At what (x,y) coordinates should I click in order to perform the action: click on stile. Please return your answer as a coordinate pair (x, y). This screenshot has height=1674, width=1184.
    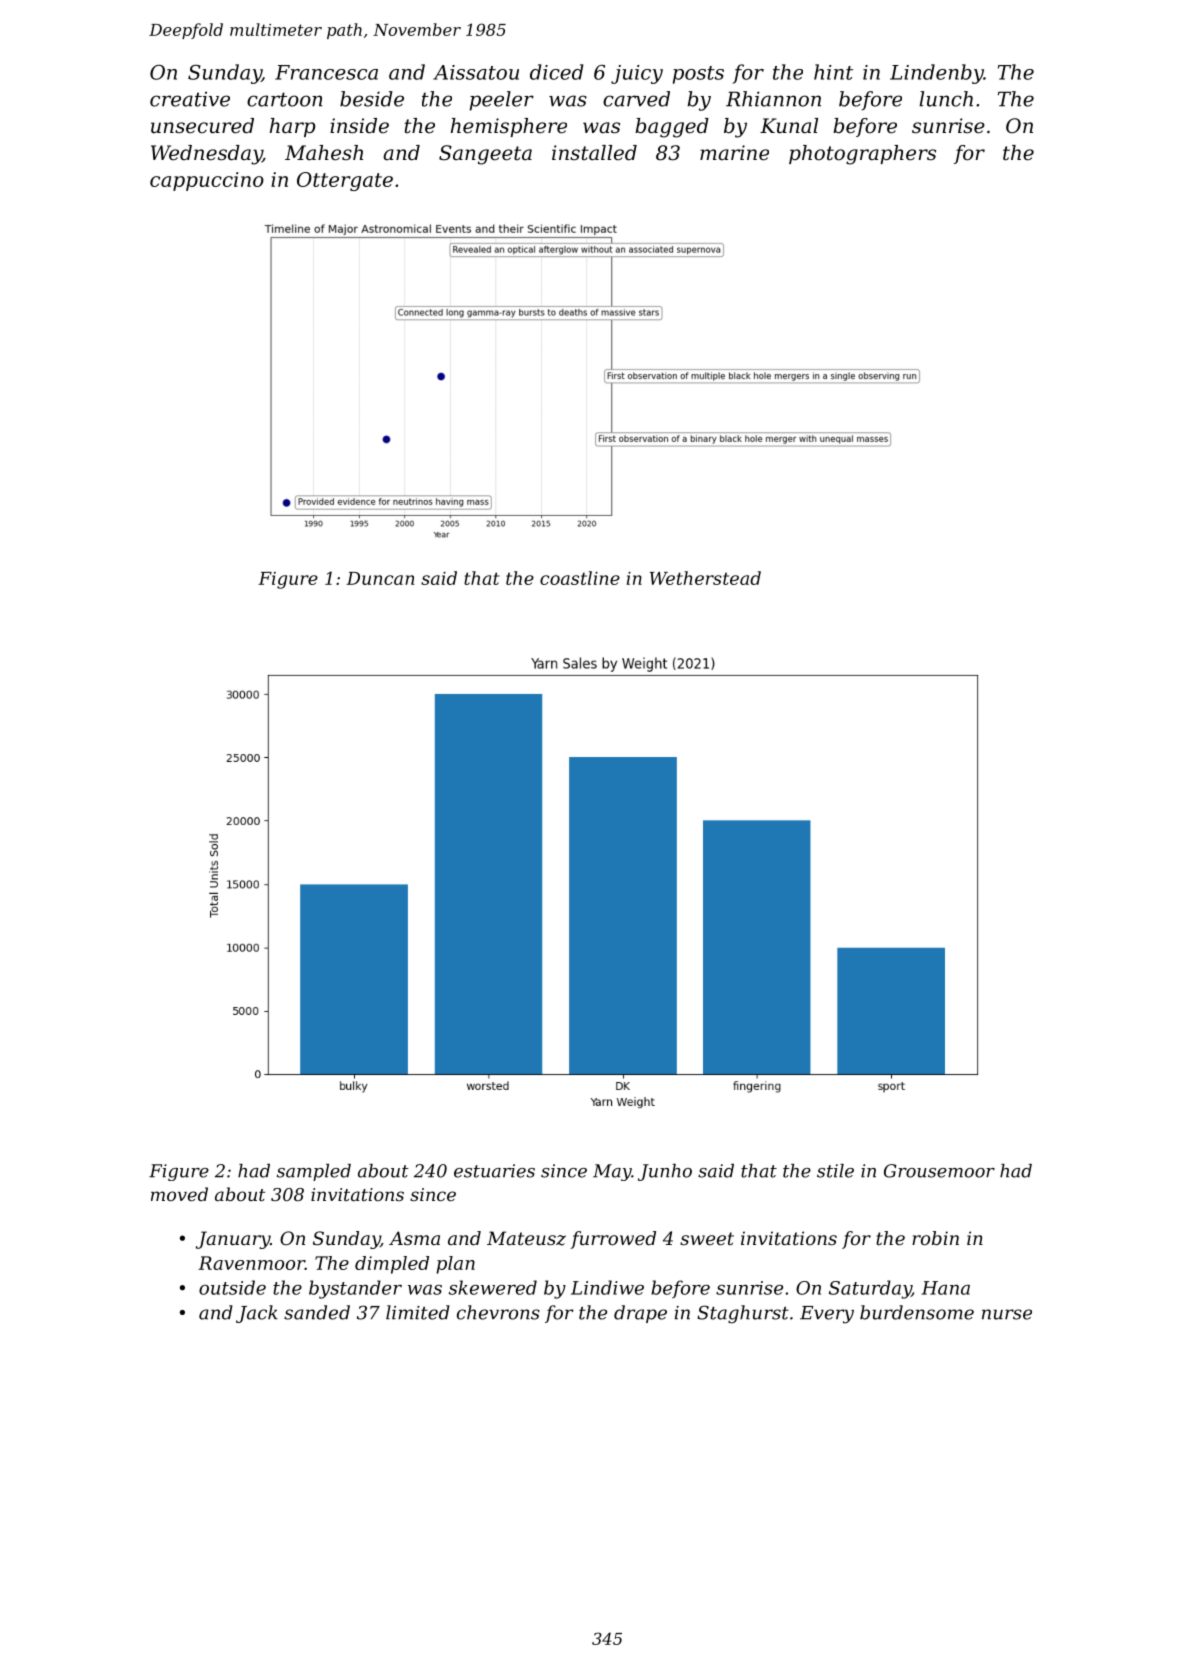
    Looking at the image, I should click on (835, 1171).
